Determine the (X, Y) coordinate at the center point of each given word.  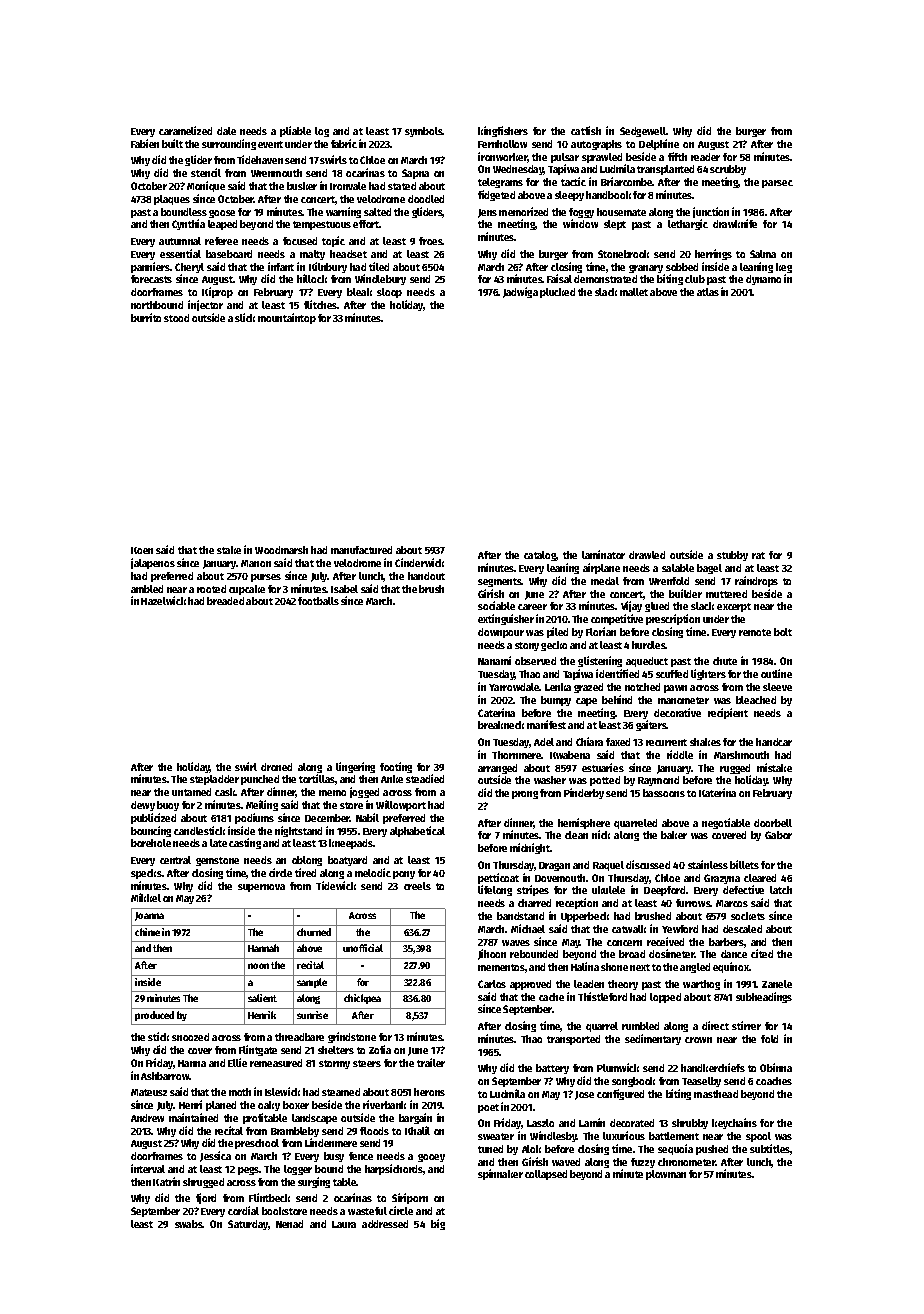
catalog (540, 556)
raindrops (756, 581)
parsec (777, 184)
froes (431, 241)
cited (762, 953)
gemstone (217, 861)
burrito (146, 317)
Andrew (147, 1118)
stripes (533, 890)
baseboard (229, 254)
